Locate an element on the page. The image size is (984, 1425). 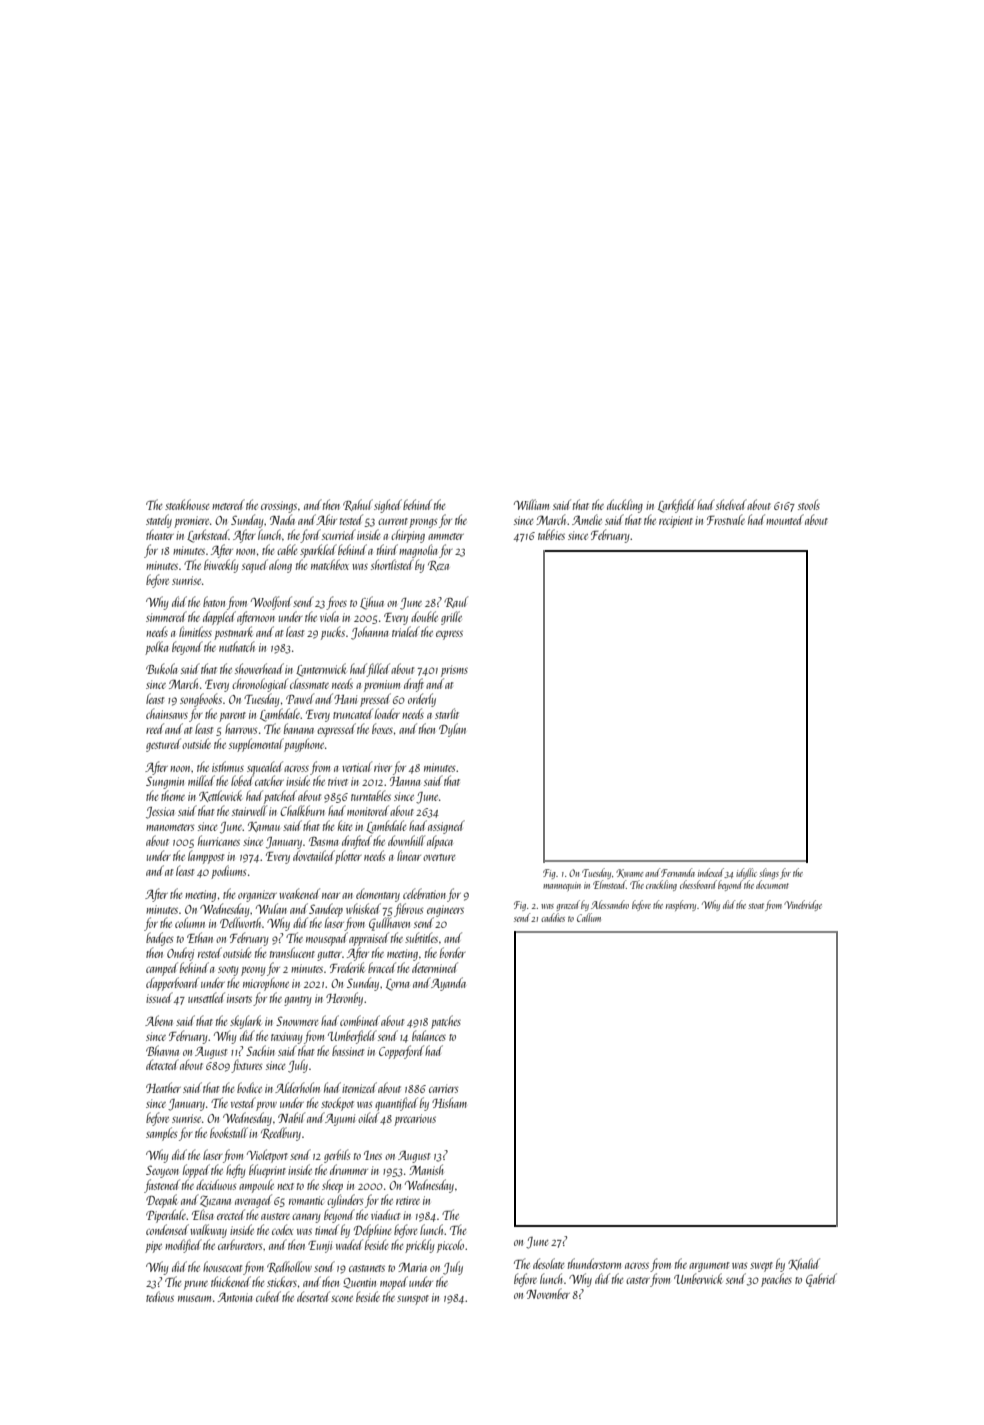
cubed is located at coordinates (268, 1296).
